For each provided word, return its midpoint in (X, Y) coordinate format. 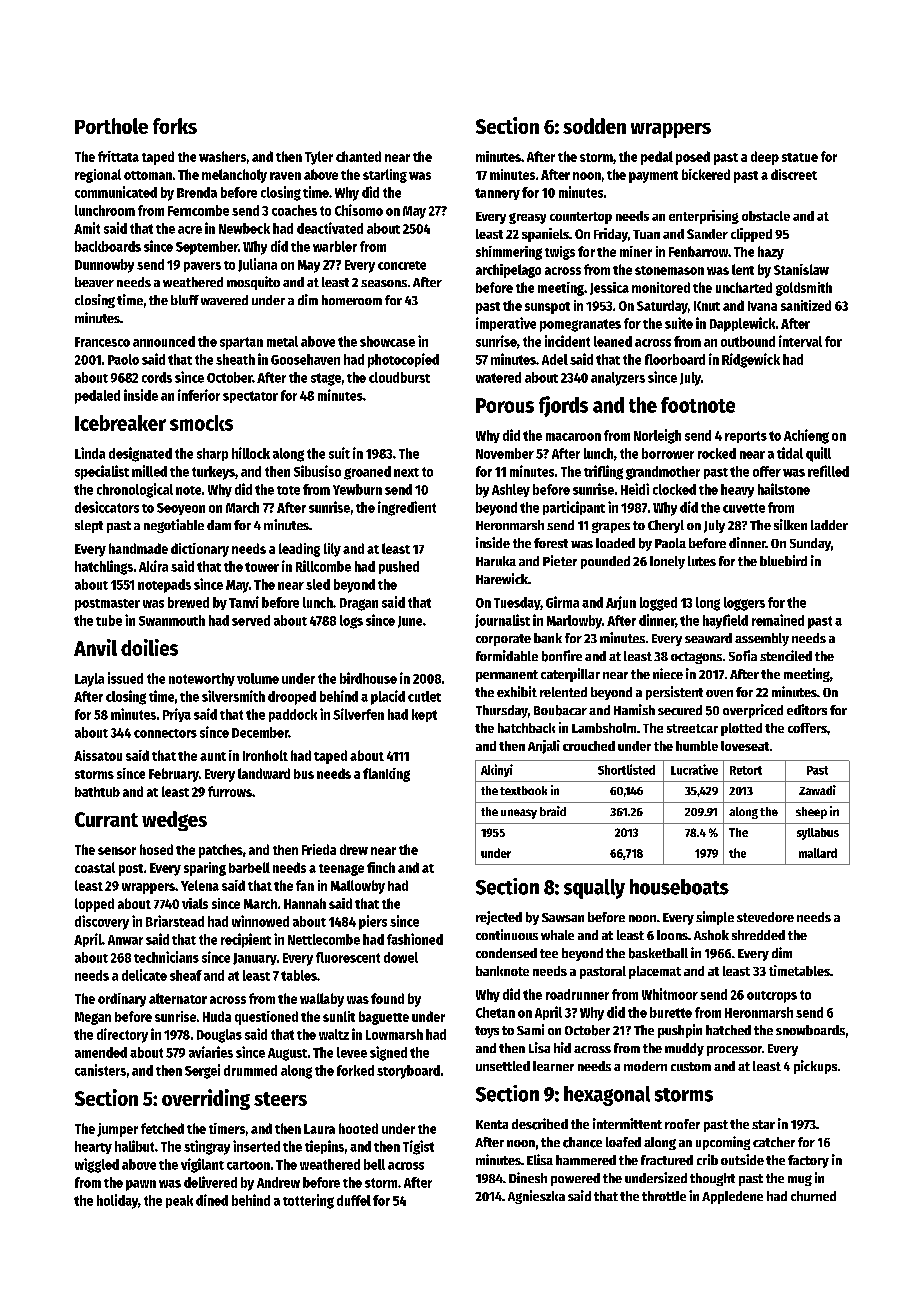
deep (765, 158)
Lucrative (694, 769)
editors (807, 709)
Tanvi (244, 602)
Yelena (200, 885)
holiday (117, 1201)
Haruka (496, 561)
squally (594, 889)
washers (222, 156)
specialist (102, 472)
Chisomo (359, 210)
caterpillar (570, 675)
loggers (744, 604)
